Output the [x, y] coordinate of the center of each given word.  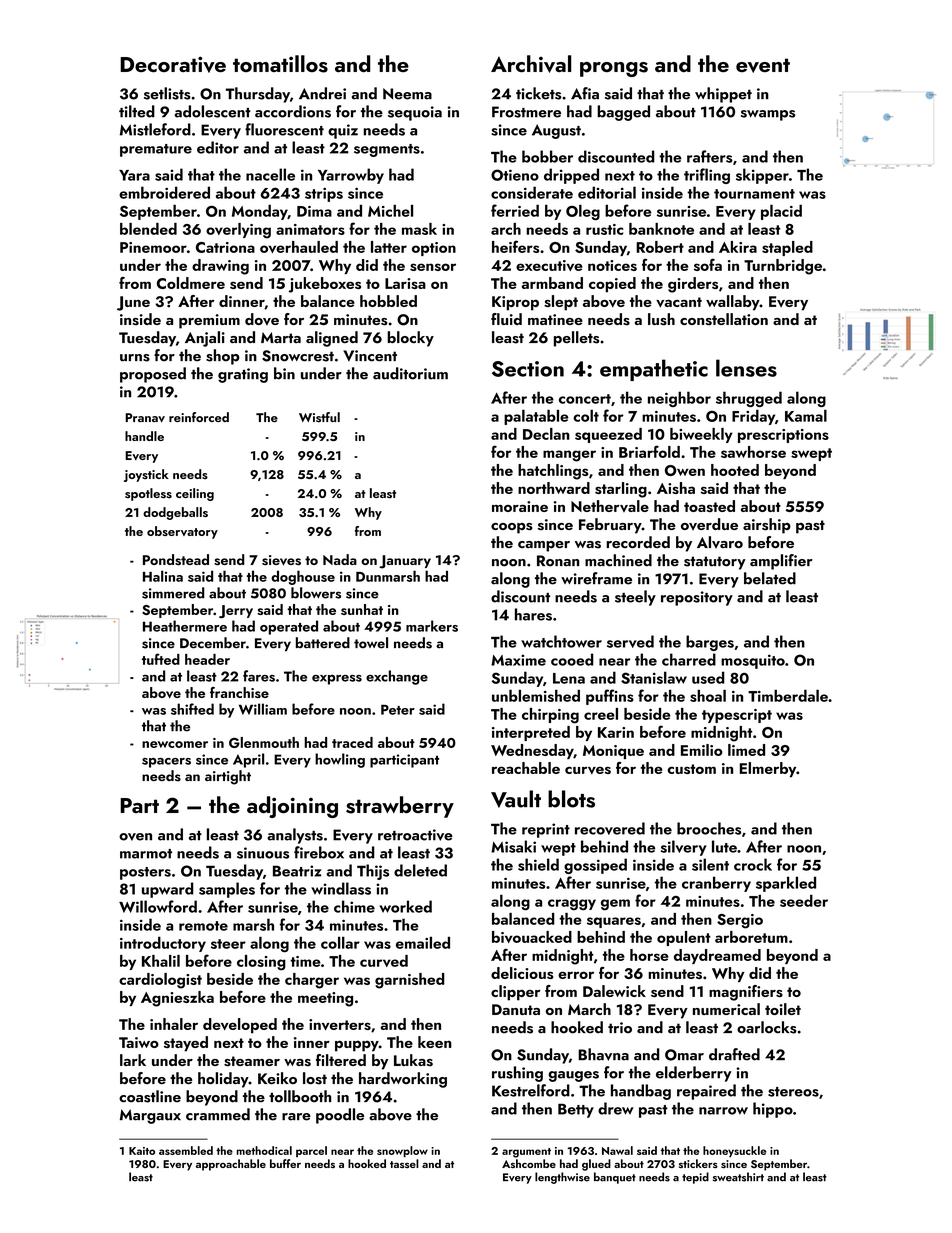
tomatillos [280, 64]
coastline [150, 1096]
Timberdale [788, 695]
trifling [707, 176]
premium [209, 321]
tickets [538, 93]
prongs [614, 69]
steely [635, 598]
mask [419, 229]
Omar [684, 1055]
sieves [281, 560]
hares [533, 614]
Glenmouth [264, 742]
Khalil [161, 961]
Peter [398, 710]
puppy [357, 1046]
